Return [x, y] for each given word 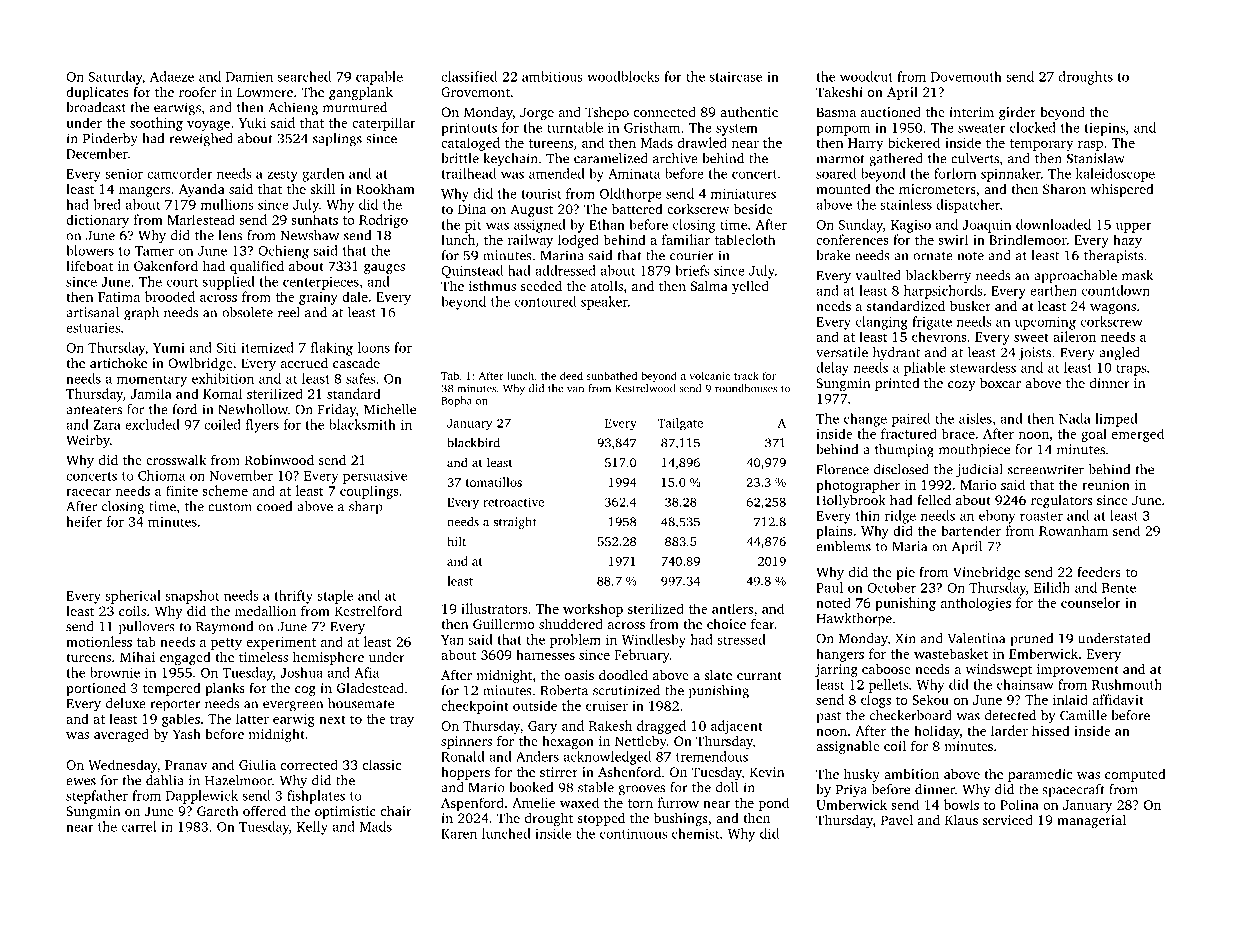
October [891, 587]
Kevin [767, 772]
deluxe [126, 703]
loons [374, 347]
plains [834, 532]
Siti [226, 347]
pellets [888, 686]
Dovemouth [966, 76]
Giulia [257, 764]
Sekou [930, 699]
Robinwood [279, 459]
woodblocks [623, 76]
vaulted [878, 275]
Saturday [116, 78]
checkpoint [475, 707]
